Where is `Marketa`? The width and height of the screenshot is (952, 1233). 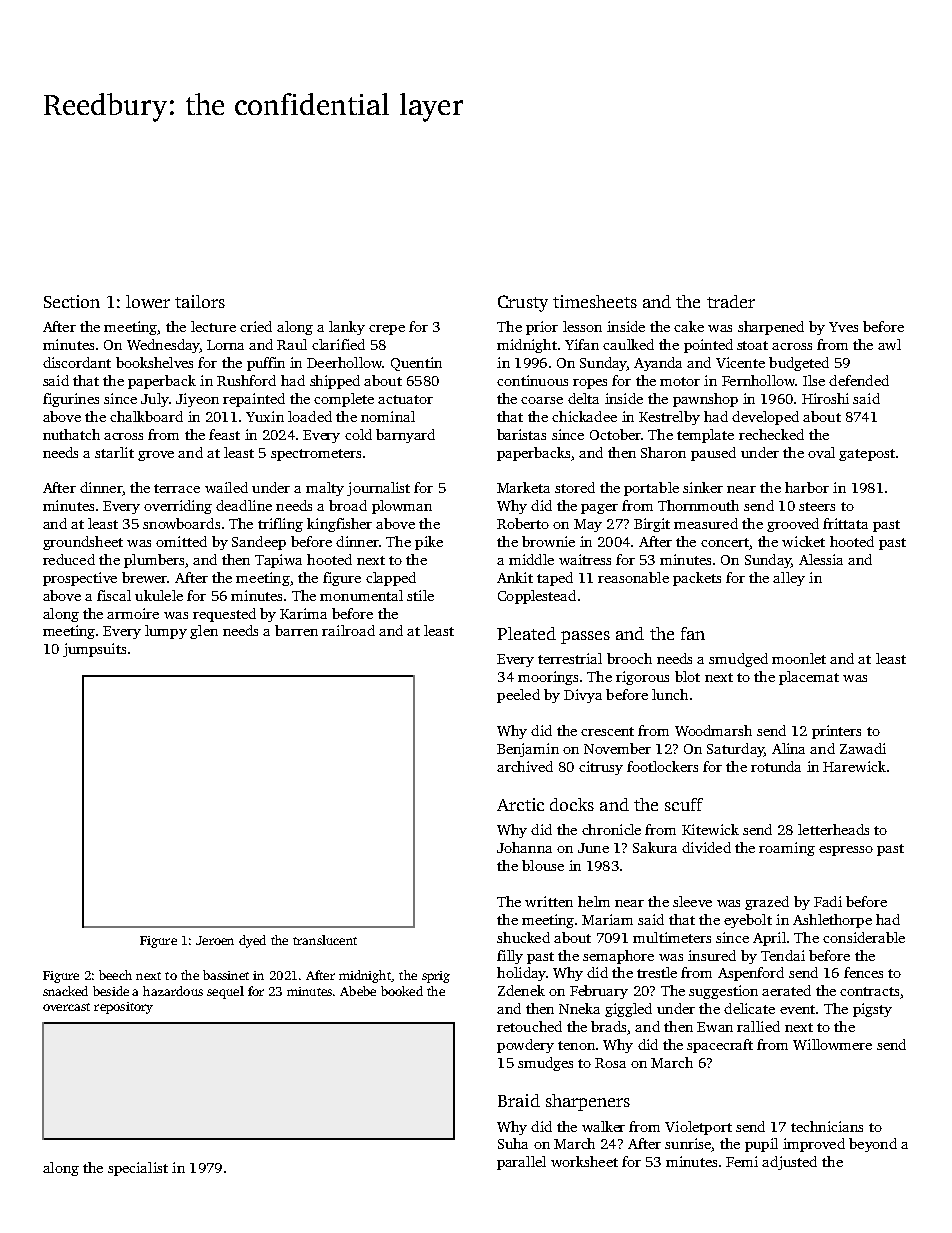
Marketa is located at coordinates (523, 487).
